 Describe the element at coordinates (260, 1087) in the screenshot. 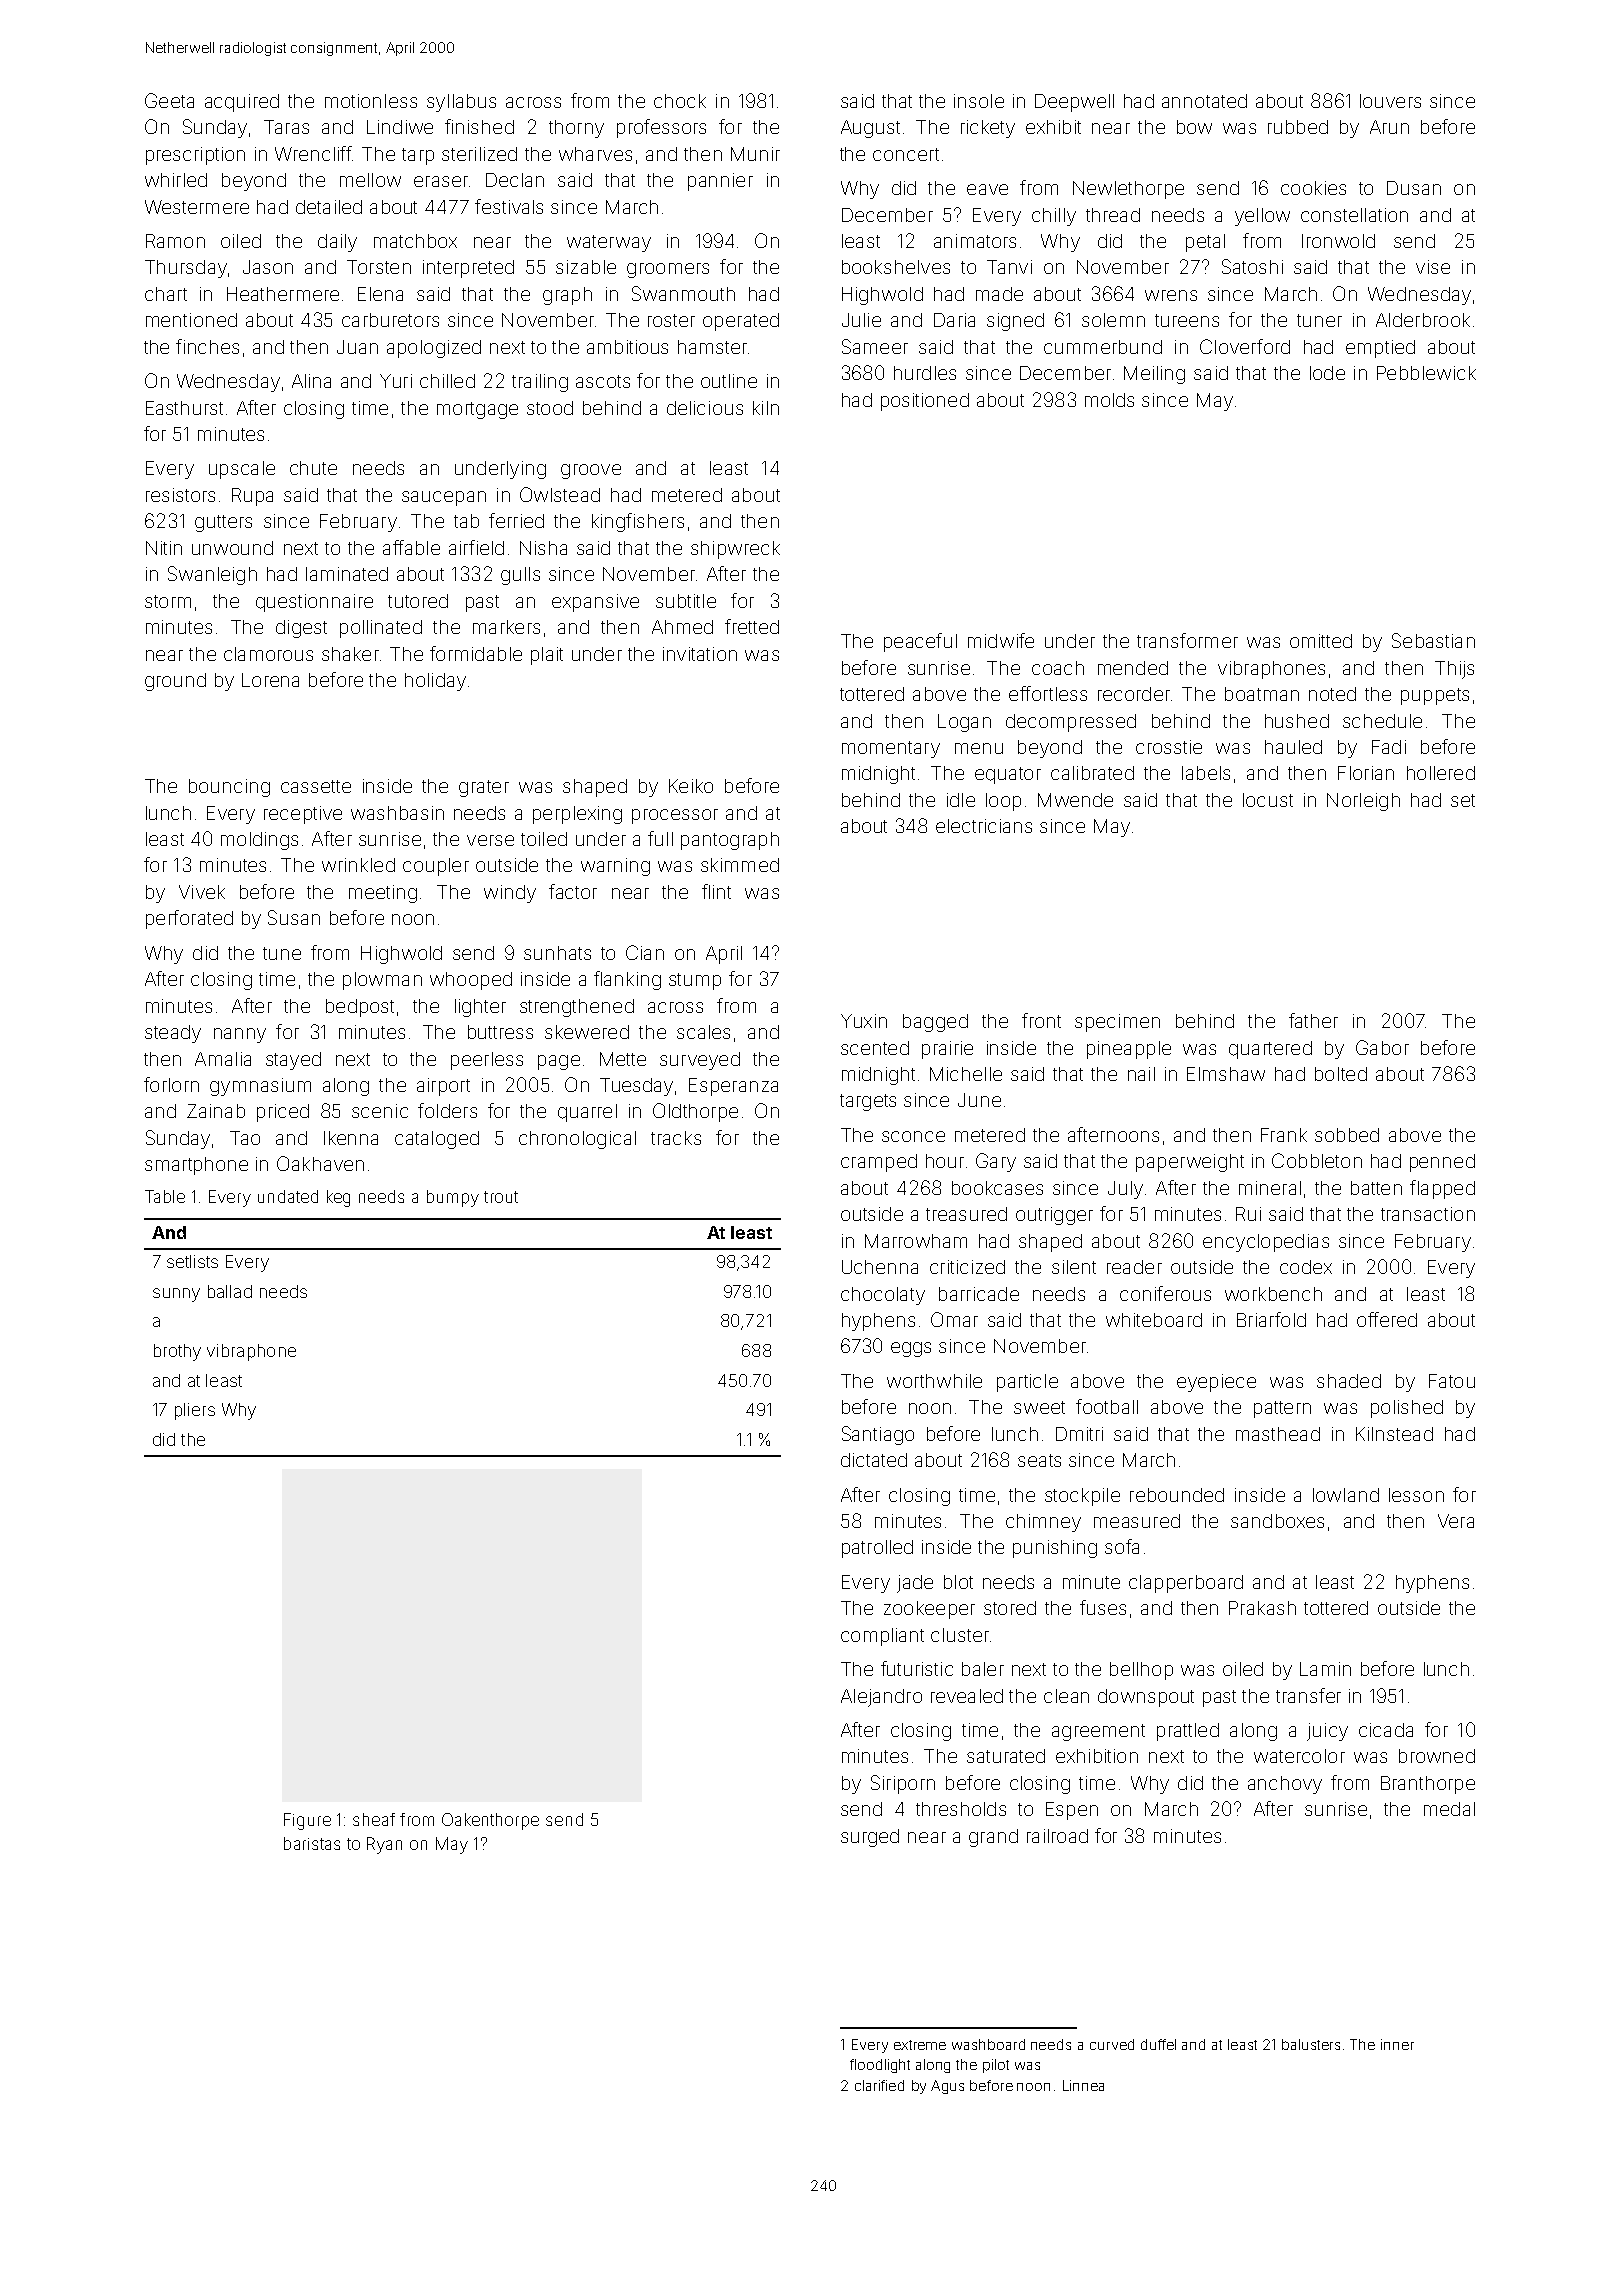

I see `gymnasium` at that location.
